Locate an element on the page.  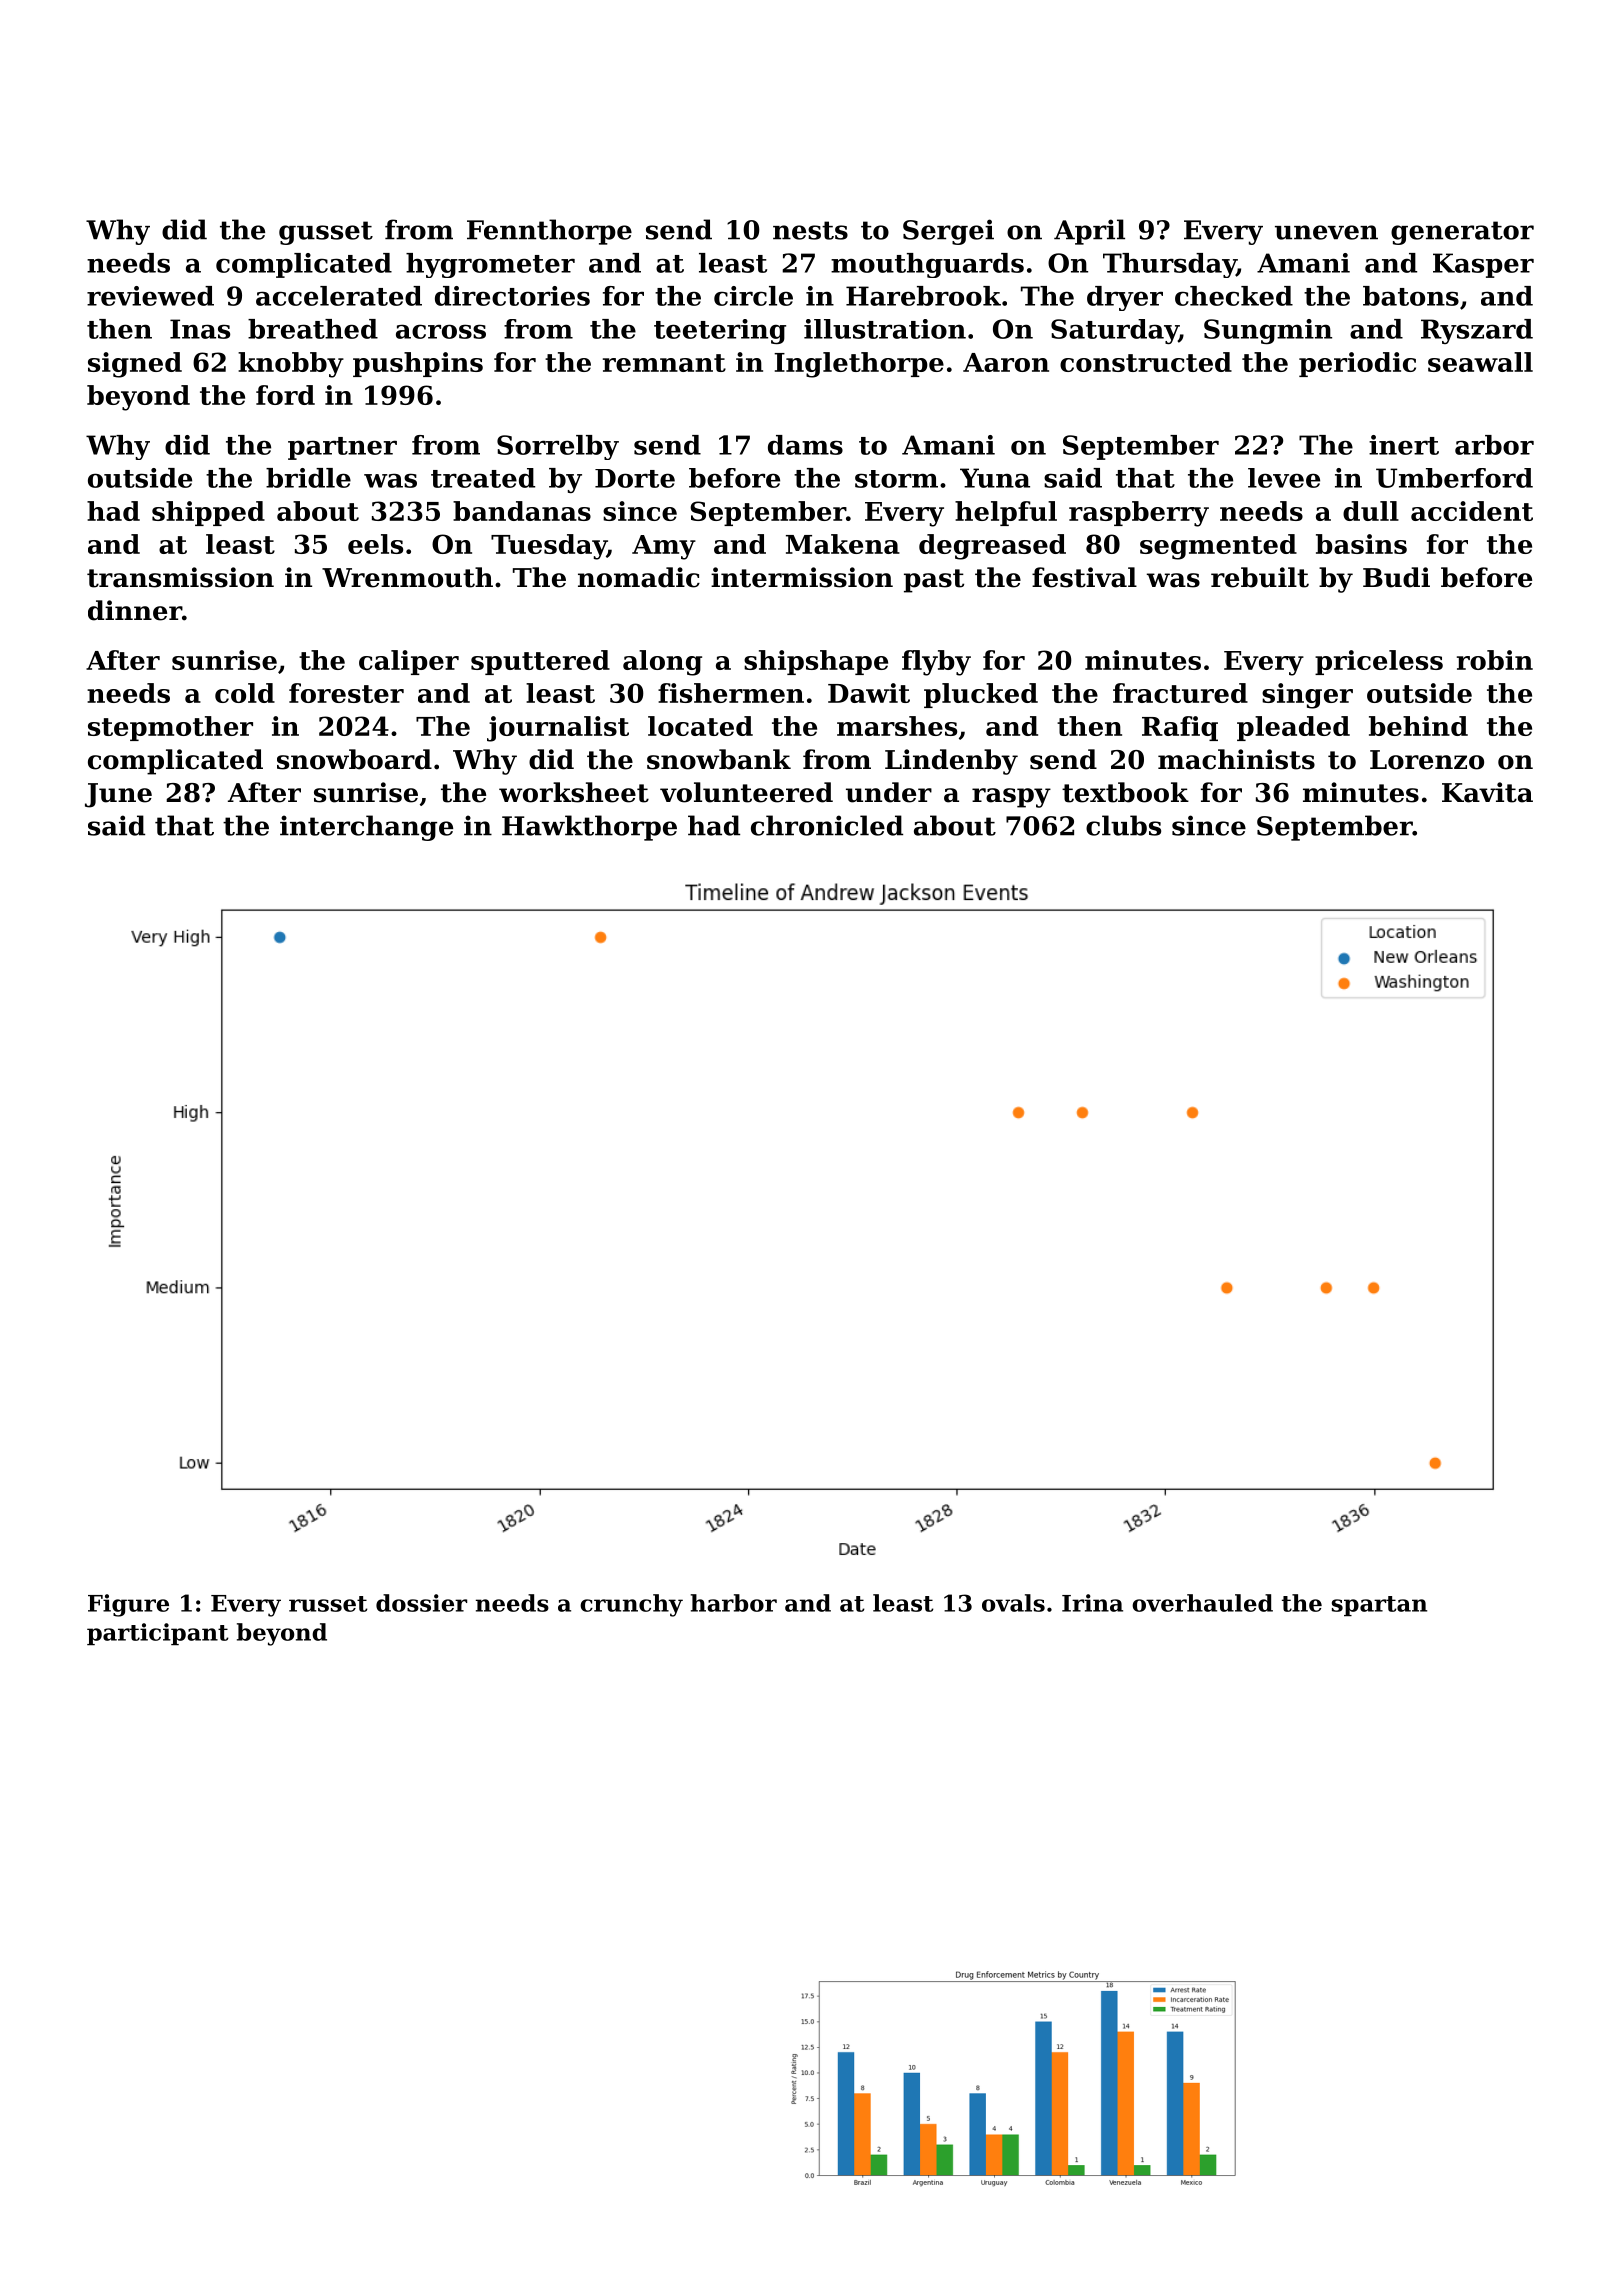
crunchy is located at coordinates (631, 1605).
